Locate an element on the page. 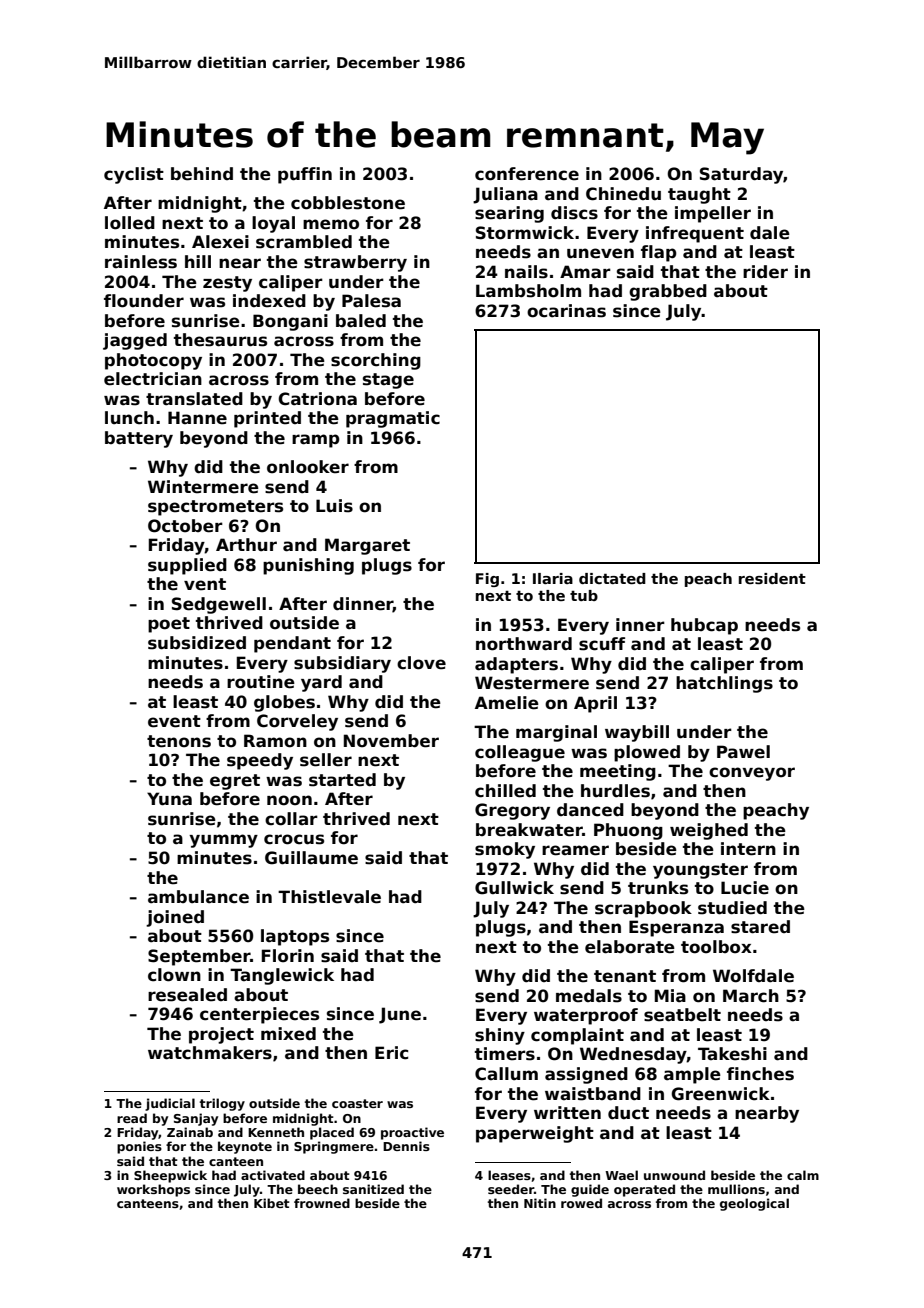 This page has height=1308, width=924. cyclist is located at coordinates (134, 175).
